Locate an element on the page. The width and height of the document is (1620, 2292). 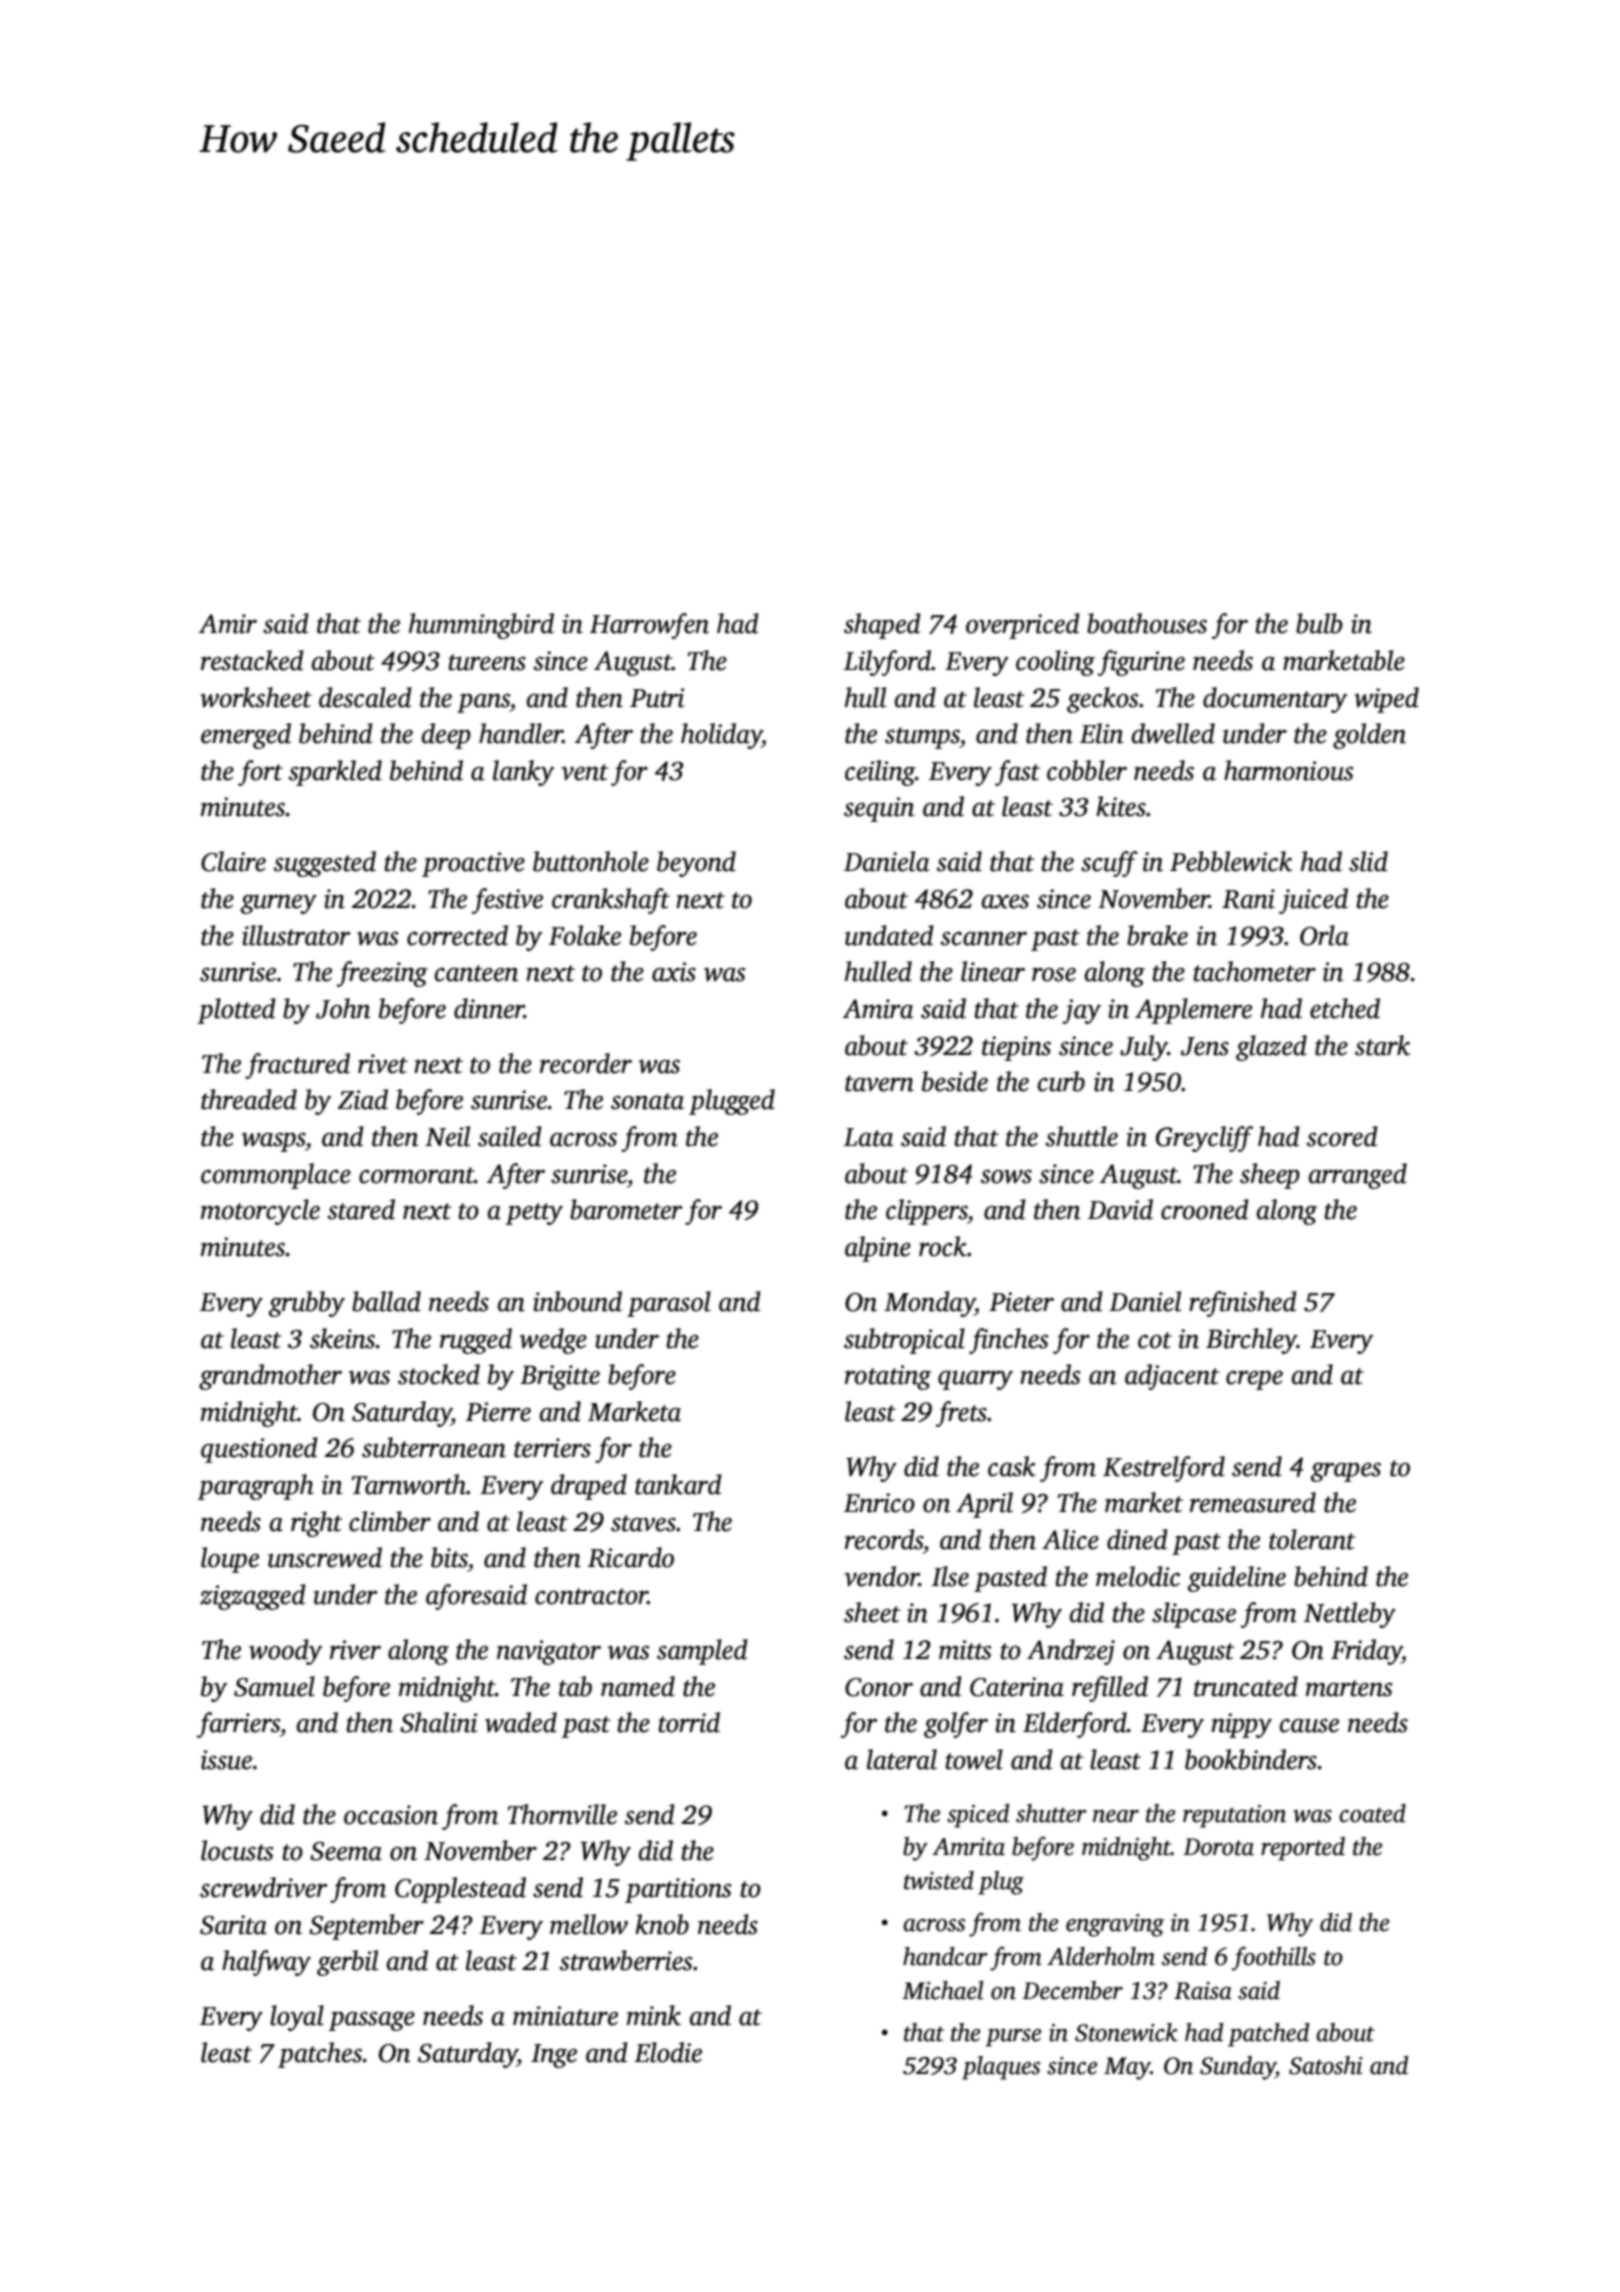
wasps is located at coordinates (273, 1142).
